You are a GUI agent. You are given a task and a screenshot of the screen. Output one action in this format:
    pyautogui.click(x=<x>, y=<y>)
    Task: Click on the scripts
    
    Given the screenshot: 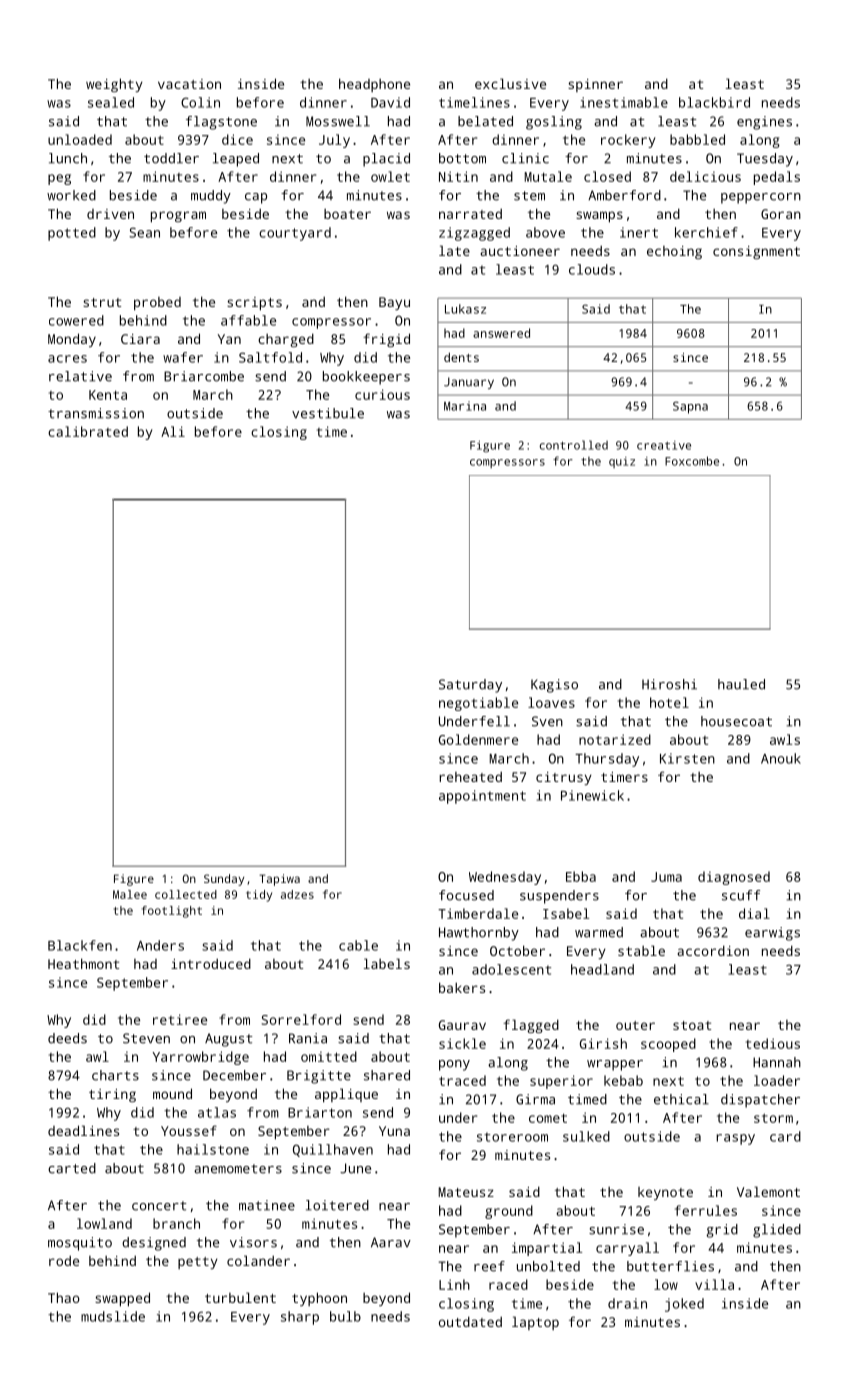 What is the action you would take?
    pyautogui.click(x=254, y=304)
